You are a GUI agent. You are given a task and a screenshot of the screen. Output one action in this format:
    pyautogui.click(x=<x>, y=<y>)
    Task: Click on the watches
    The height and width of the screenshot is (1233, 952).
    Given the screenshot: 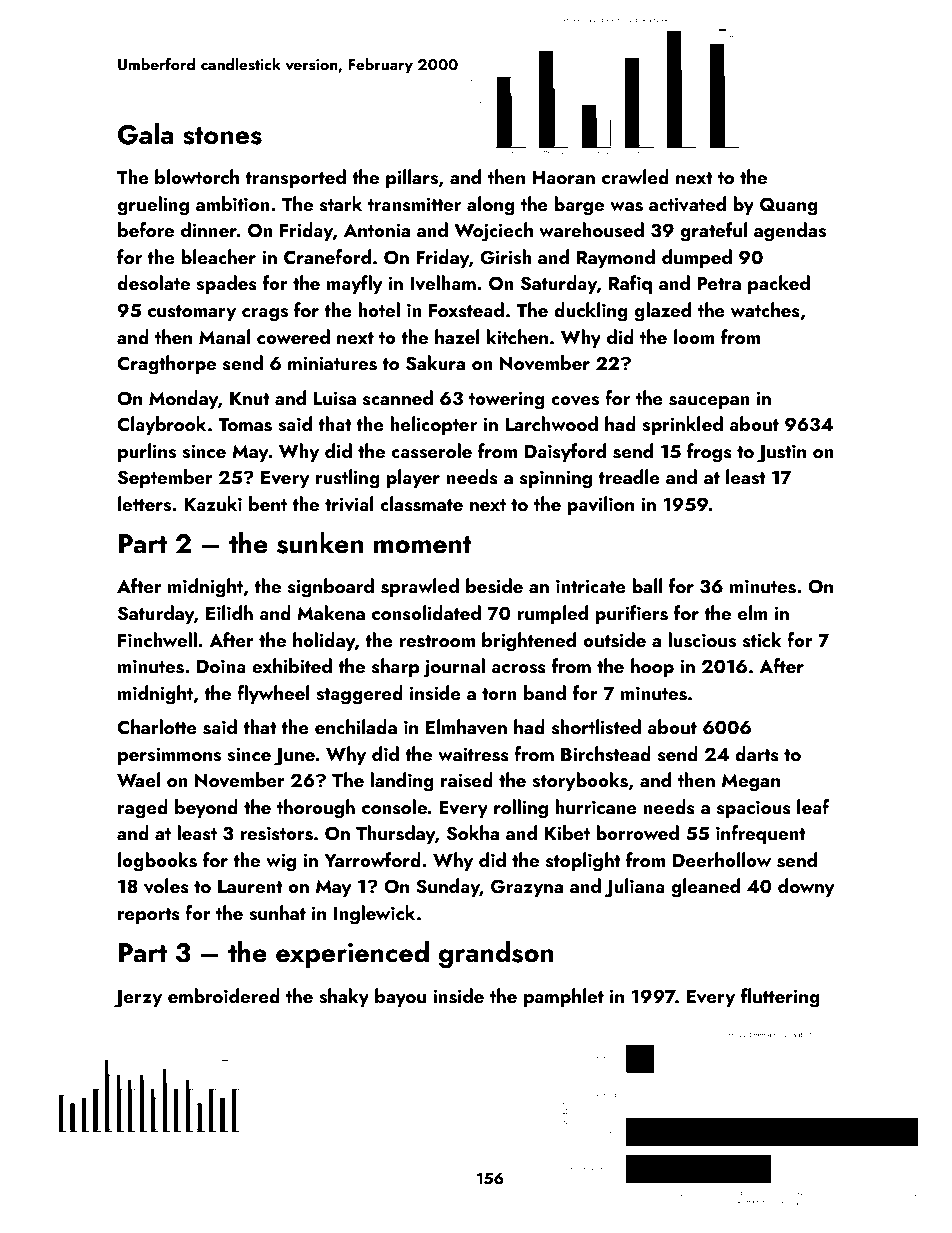 What is the action you would take?
    pyautogui.click(x=765, y=310)
